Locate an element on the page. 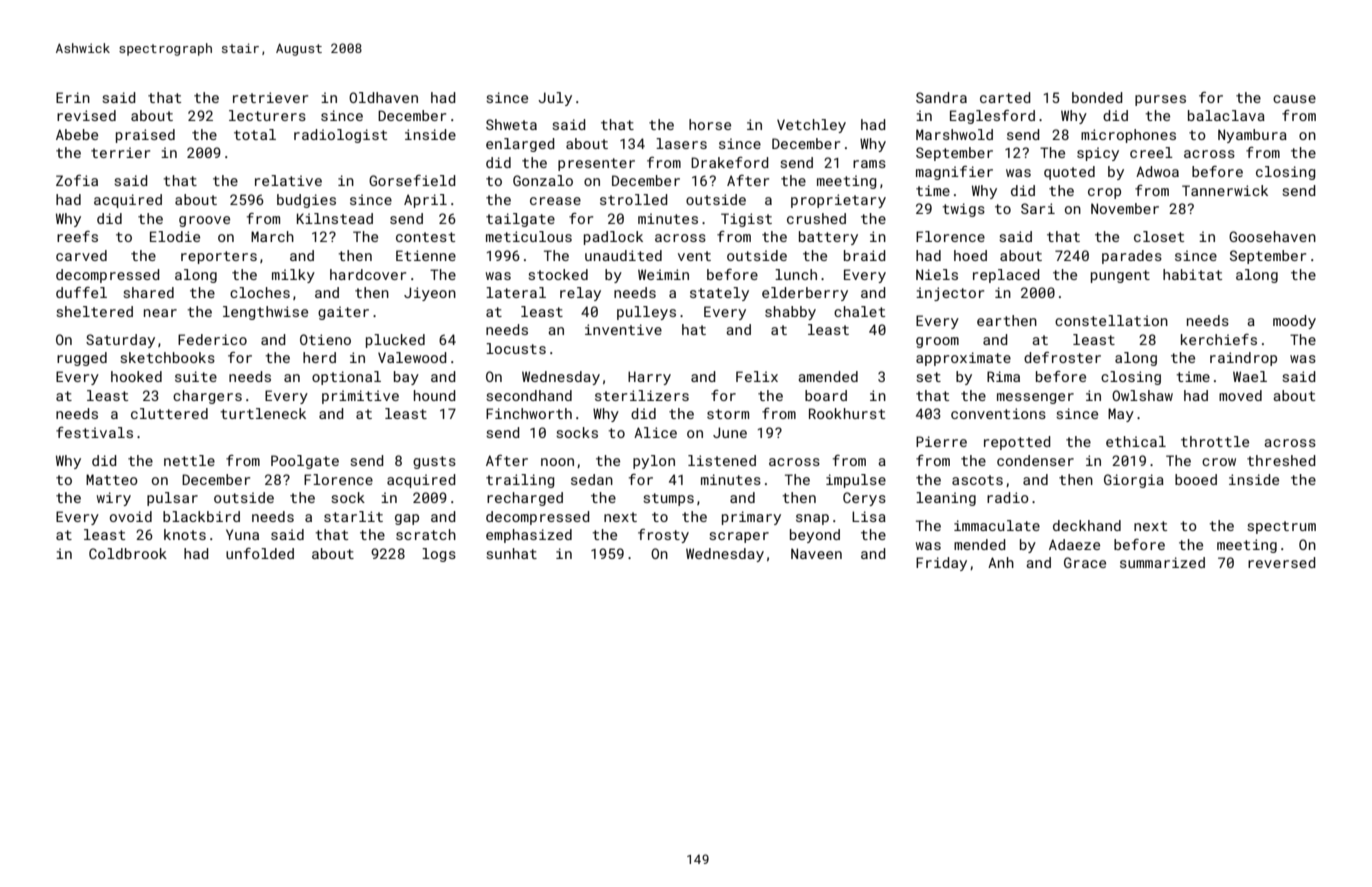 This page has width=1372, height=887. injector is located at coordinates (950, 294).
